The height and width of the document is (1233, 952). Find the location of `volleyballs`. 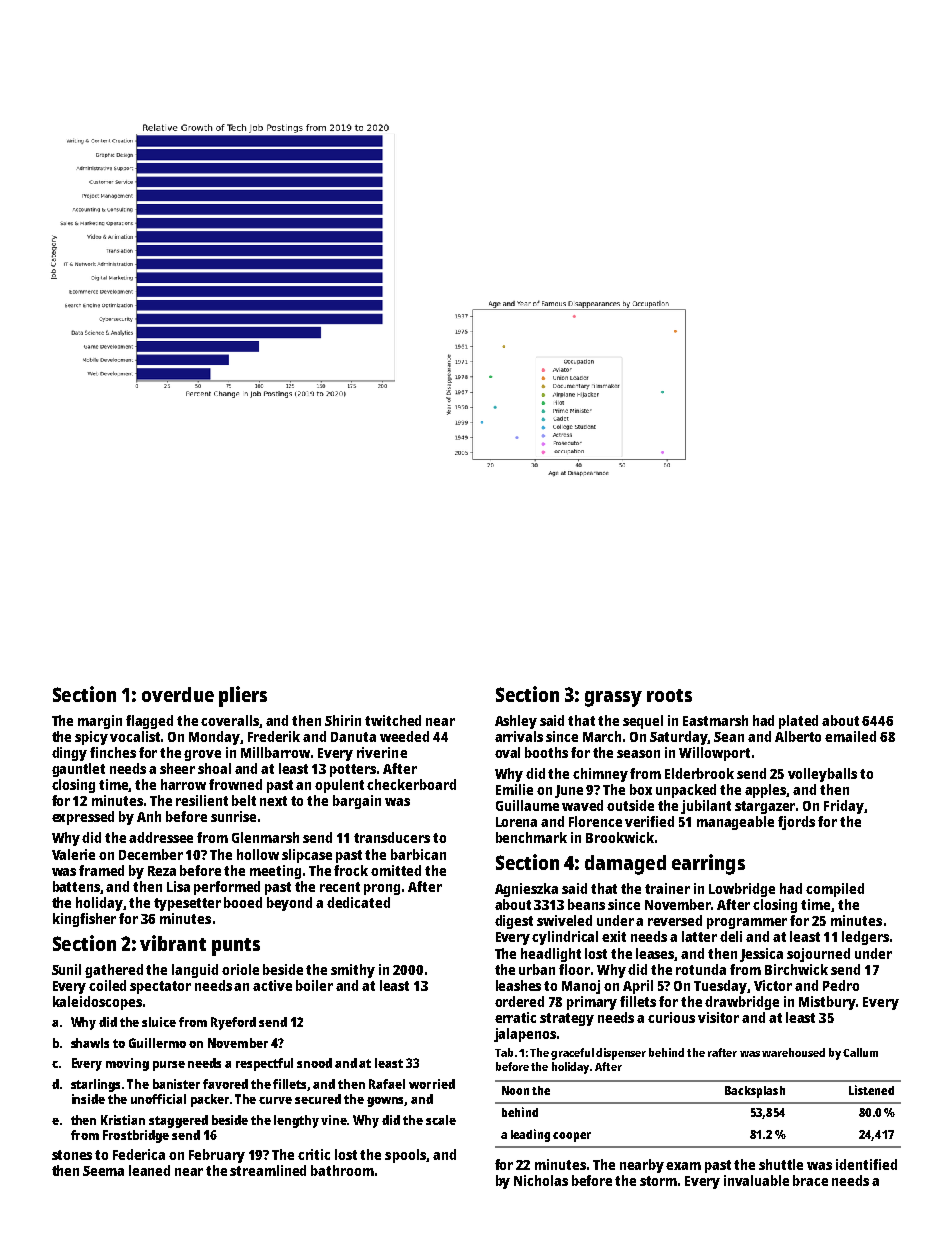

volleyballs is located at coordinates (822, 775).
